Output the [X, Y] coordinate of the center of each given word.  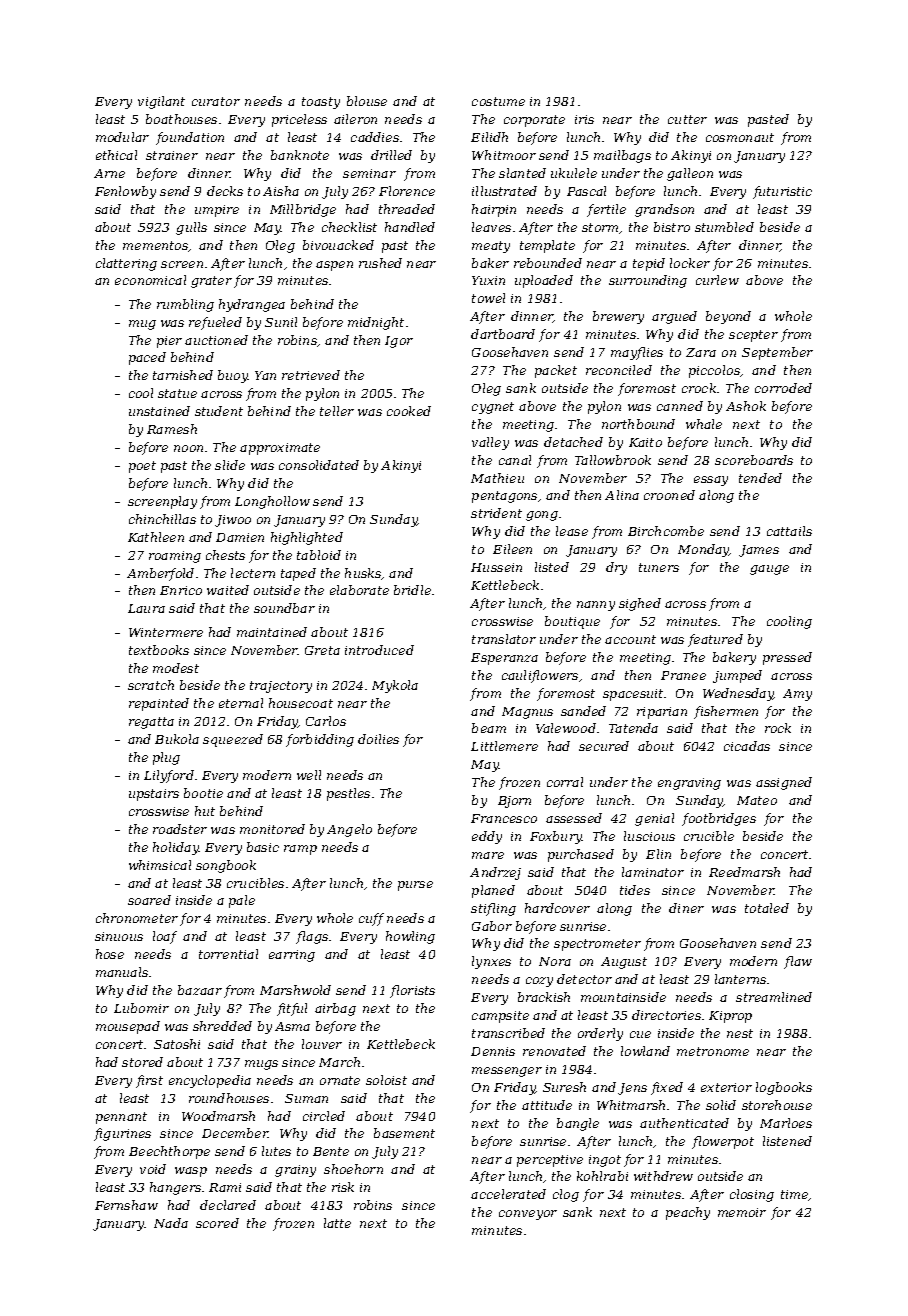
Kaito [645, 442]
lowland [645, 1051]
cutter [687, 119]
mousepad [128, 1027]
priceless [299, 120]
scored [217, 1223]
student [219, 411]
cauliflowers [540, 676]
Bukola [177, 739]
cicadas [747, 746]
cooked [409, 411]
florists [412, 991]
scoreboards [754, 460]
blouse [367, 101]
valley [490, 443]
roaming [175, 557]
